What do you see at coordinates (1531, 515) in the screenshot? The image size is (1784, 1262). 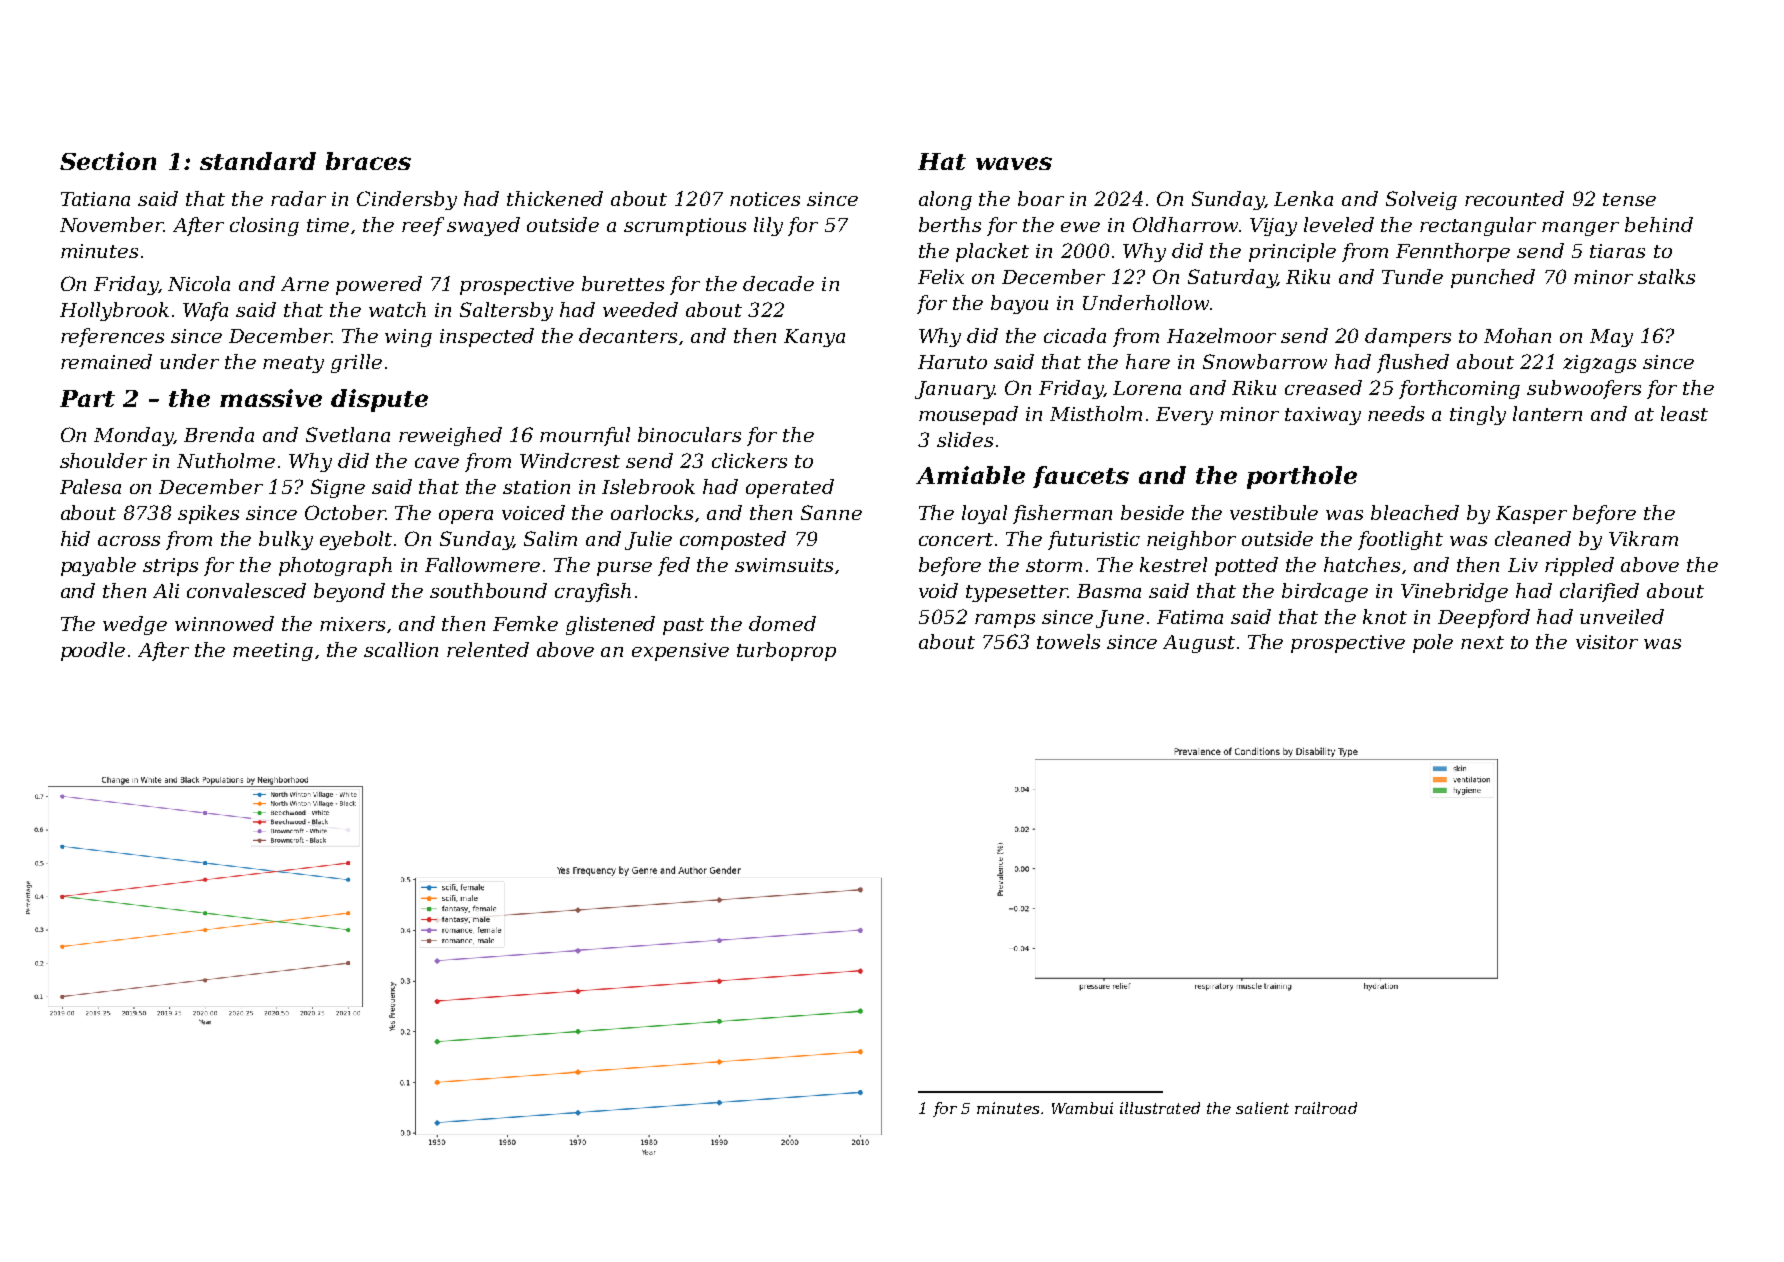 I see `Kasper` at bounding box center [1531, 515].
